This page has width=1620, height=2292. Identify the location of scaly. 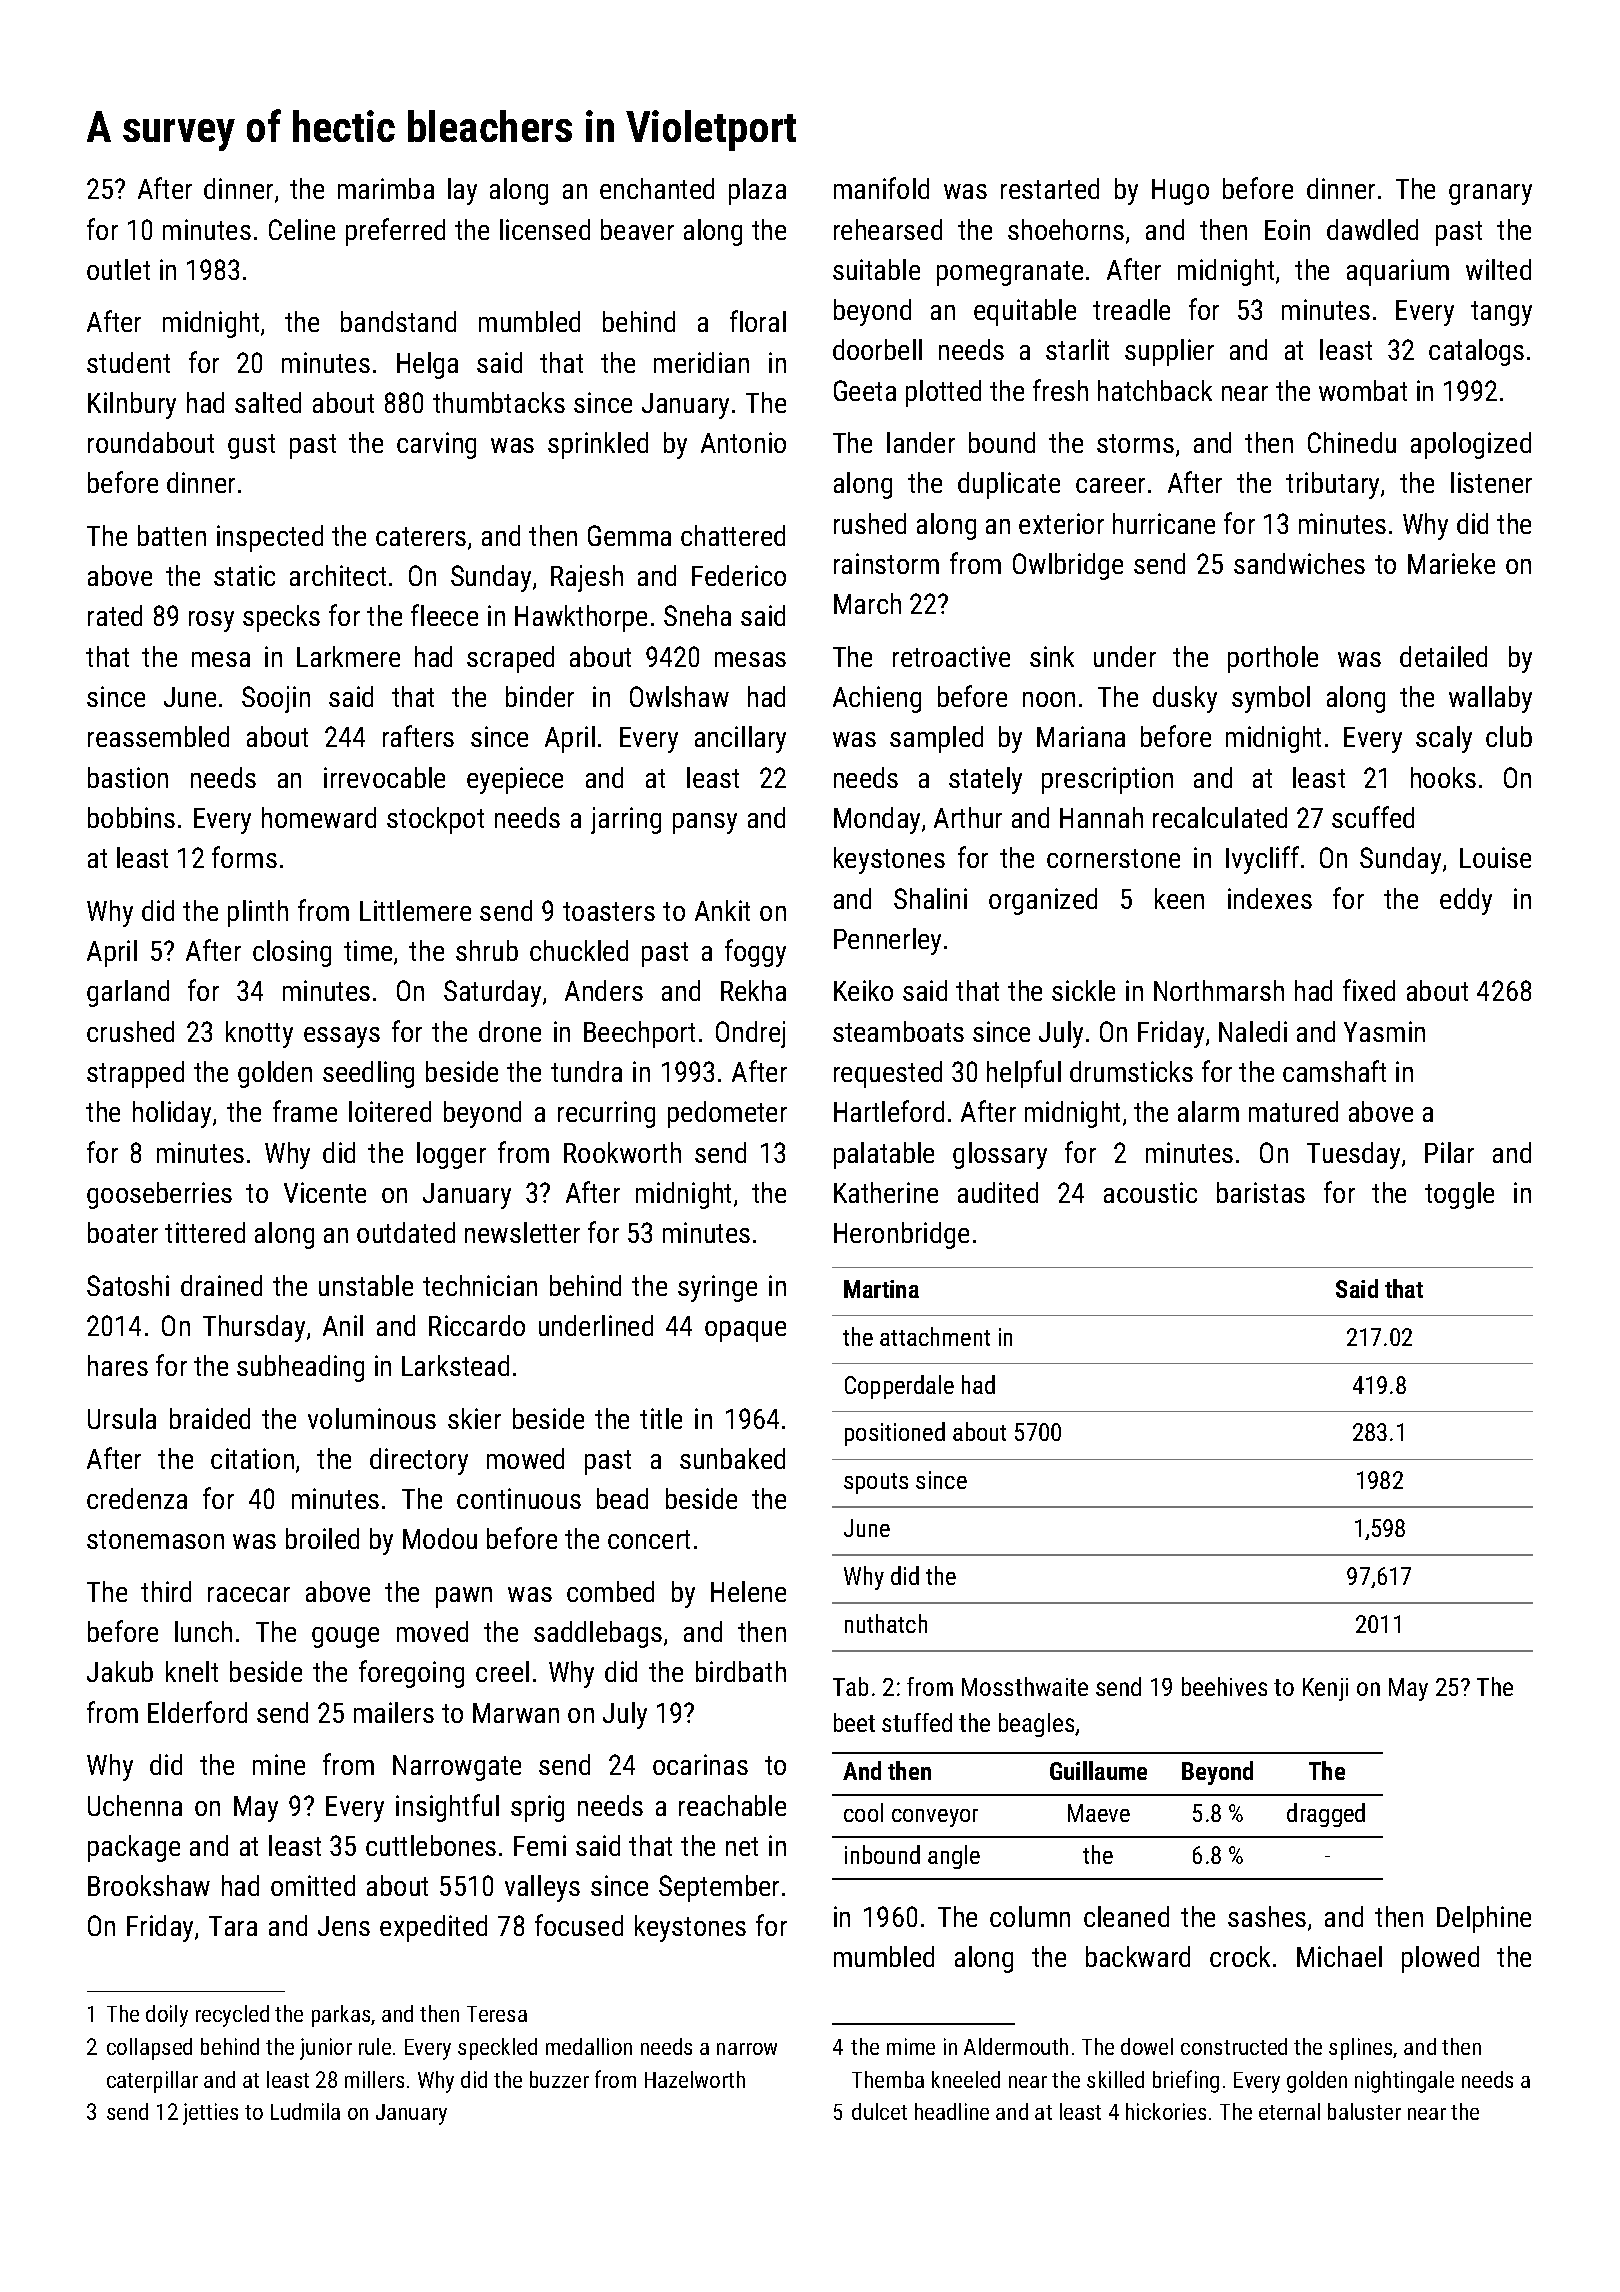
(1444, 739).
